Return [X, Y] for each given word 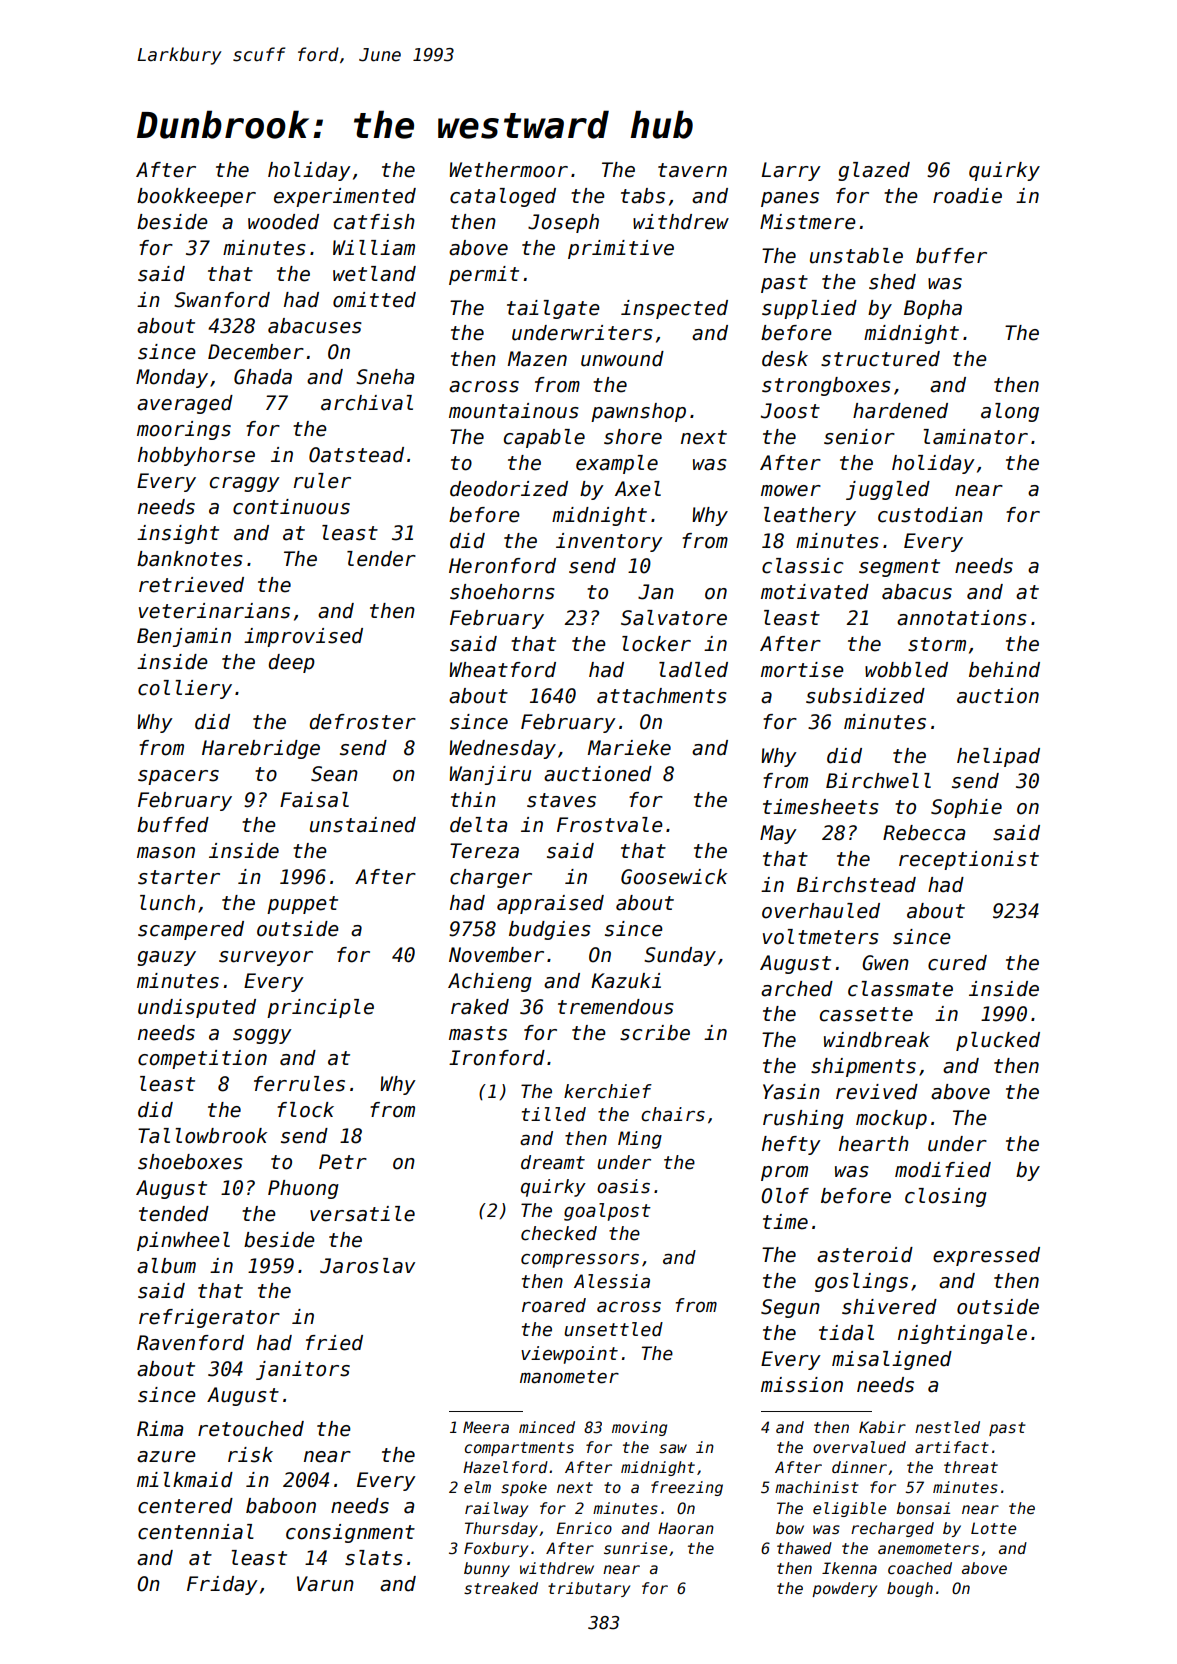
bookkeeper [196, 197]
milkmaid [185, 1480]
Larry [791, 171]
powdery [844, 1589]
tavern [692, 170]
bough [910, 1589]
